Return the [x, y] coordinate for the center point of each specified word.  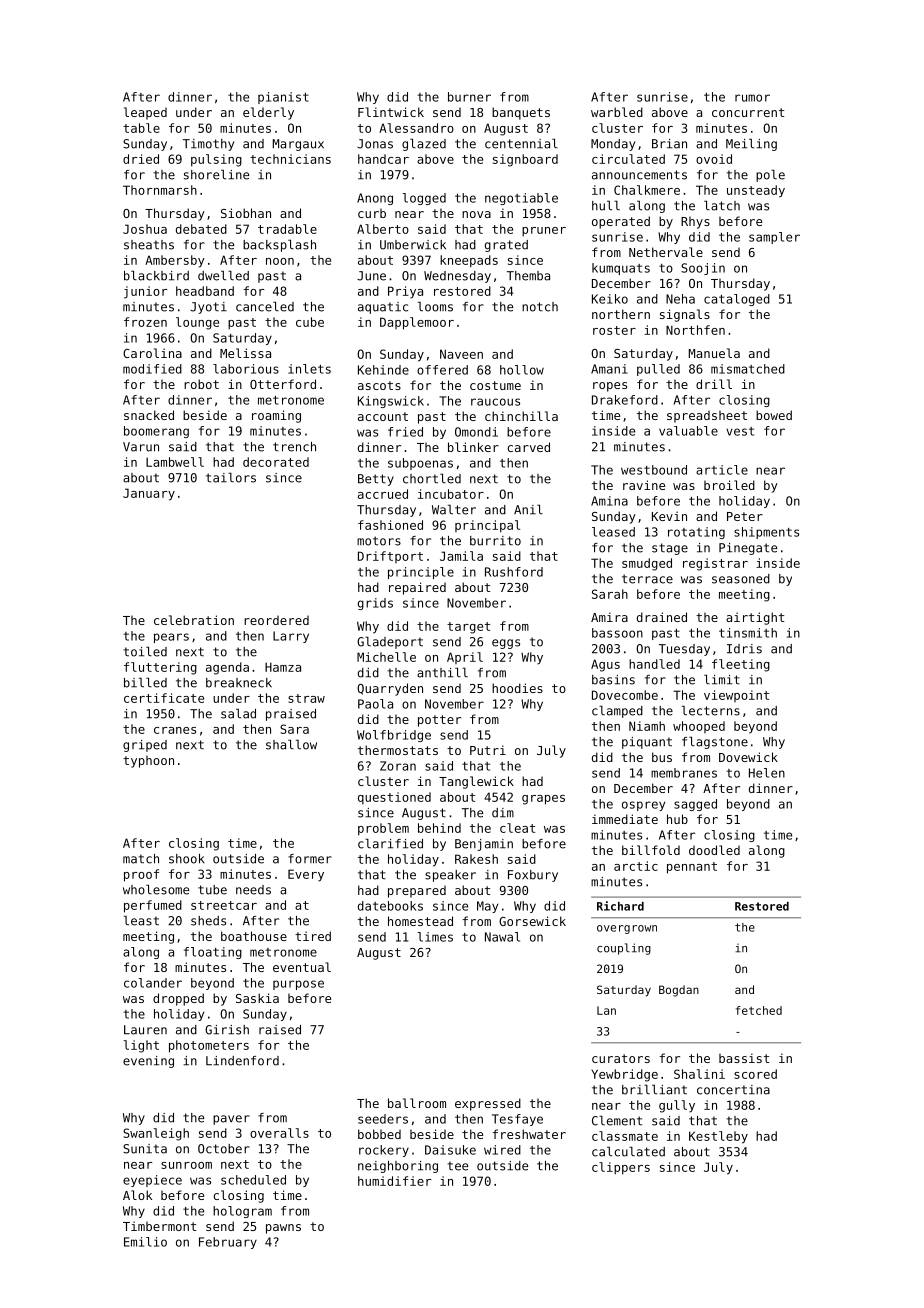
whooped [699, 727]
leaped [145, 113]
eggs [506, 644]
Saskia [257, 998]
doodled [714, 850]
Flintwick [391, 112]
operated [621, 222]
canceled [265, 306]
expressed [488, 1104]
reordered [276, 620]
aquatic [383, 308]
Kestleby [718, 1137]
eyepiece [152, 1181]
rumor [752, 98]
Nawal [502, 937]
